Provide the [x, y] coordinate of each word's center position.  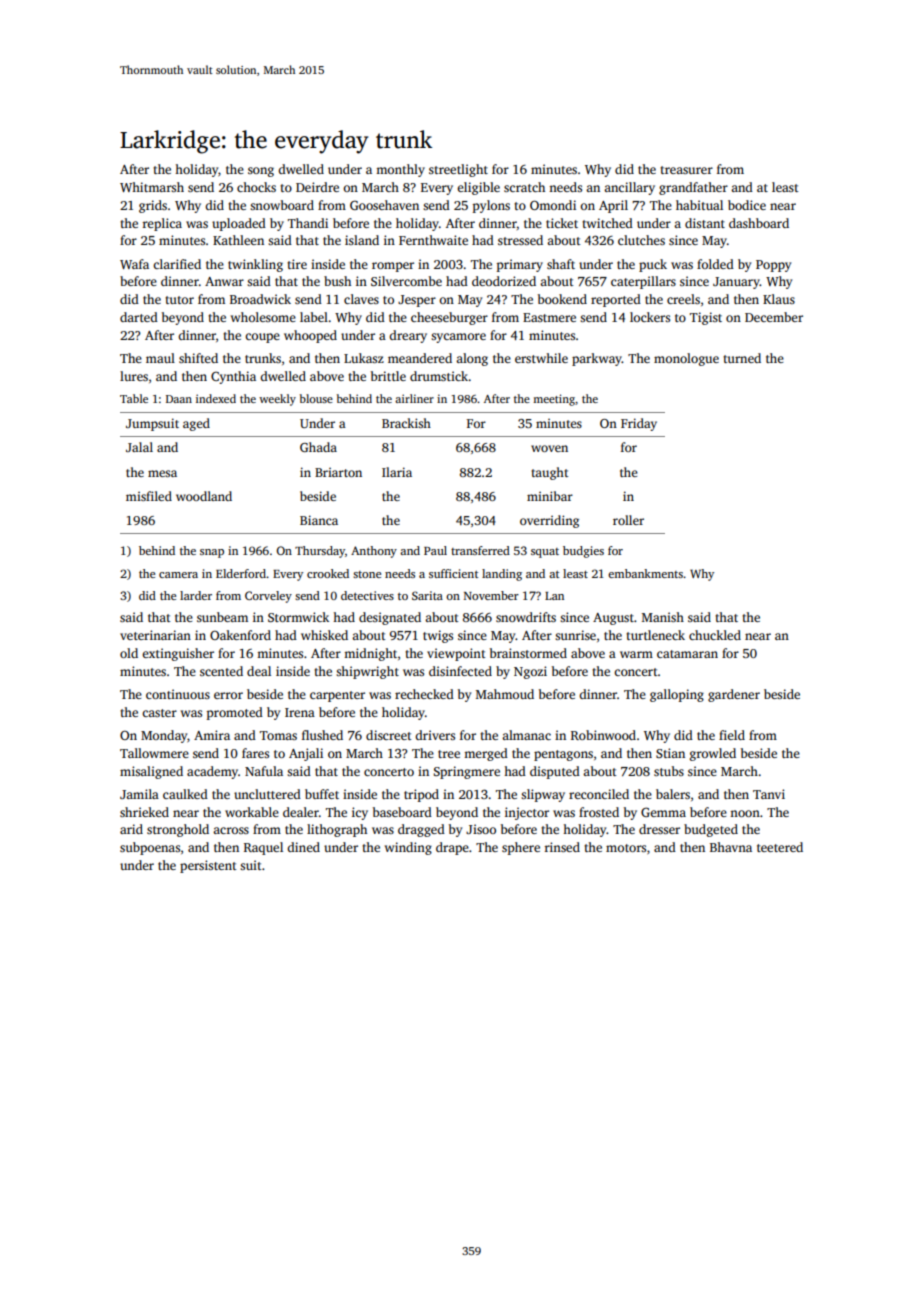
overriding [549, 521]
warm [636, 654]
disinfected [460, 671]
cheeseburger [449, 318]
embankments [645, 573]
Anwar [224, 281]
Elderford [241, 573]
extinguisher [178, 654]
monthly [400, 170]
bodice [747, 205]
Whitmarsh [152, 187]
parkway [597, 359]
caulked [185, 794]
